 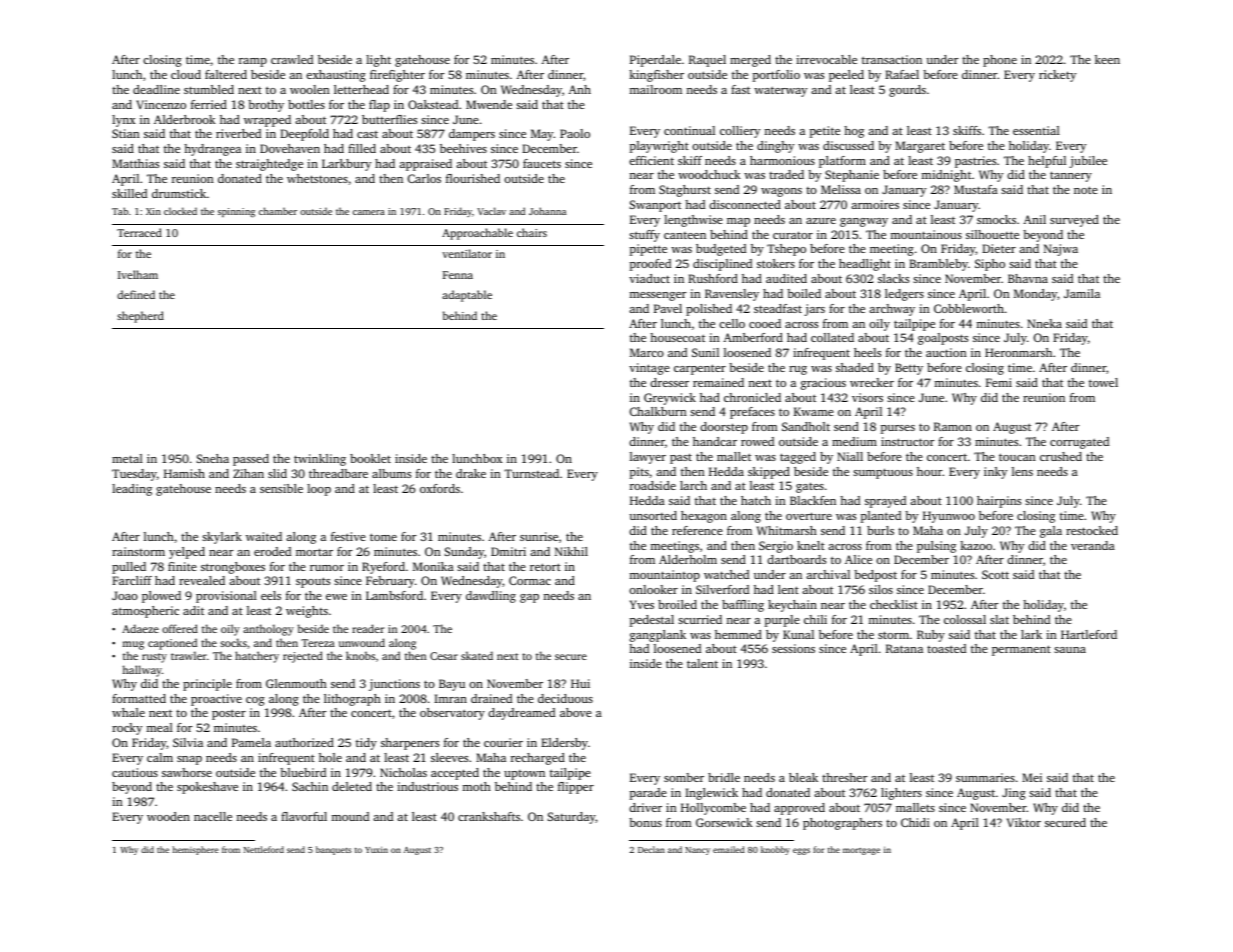 What do you see at coordinates (397, 76) in the page?
I see `firefighter` at bounding box center [397, 76].
